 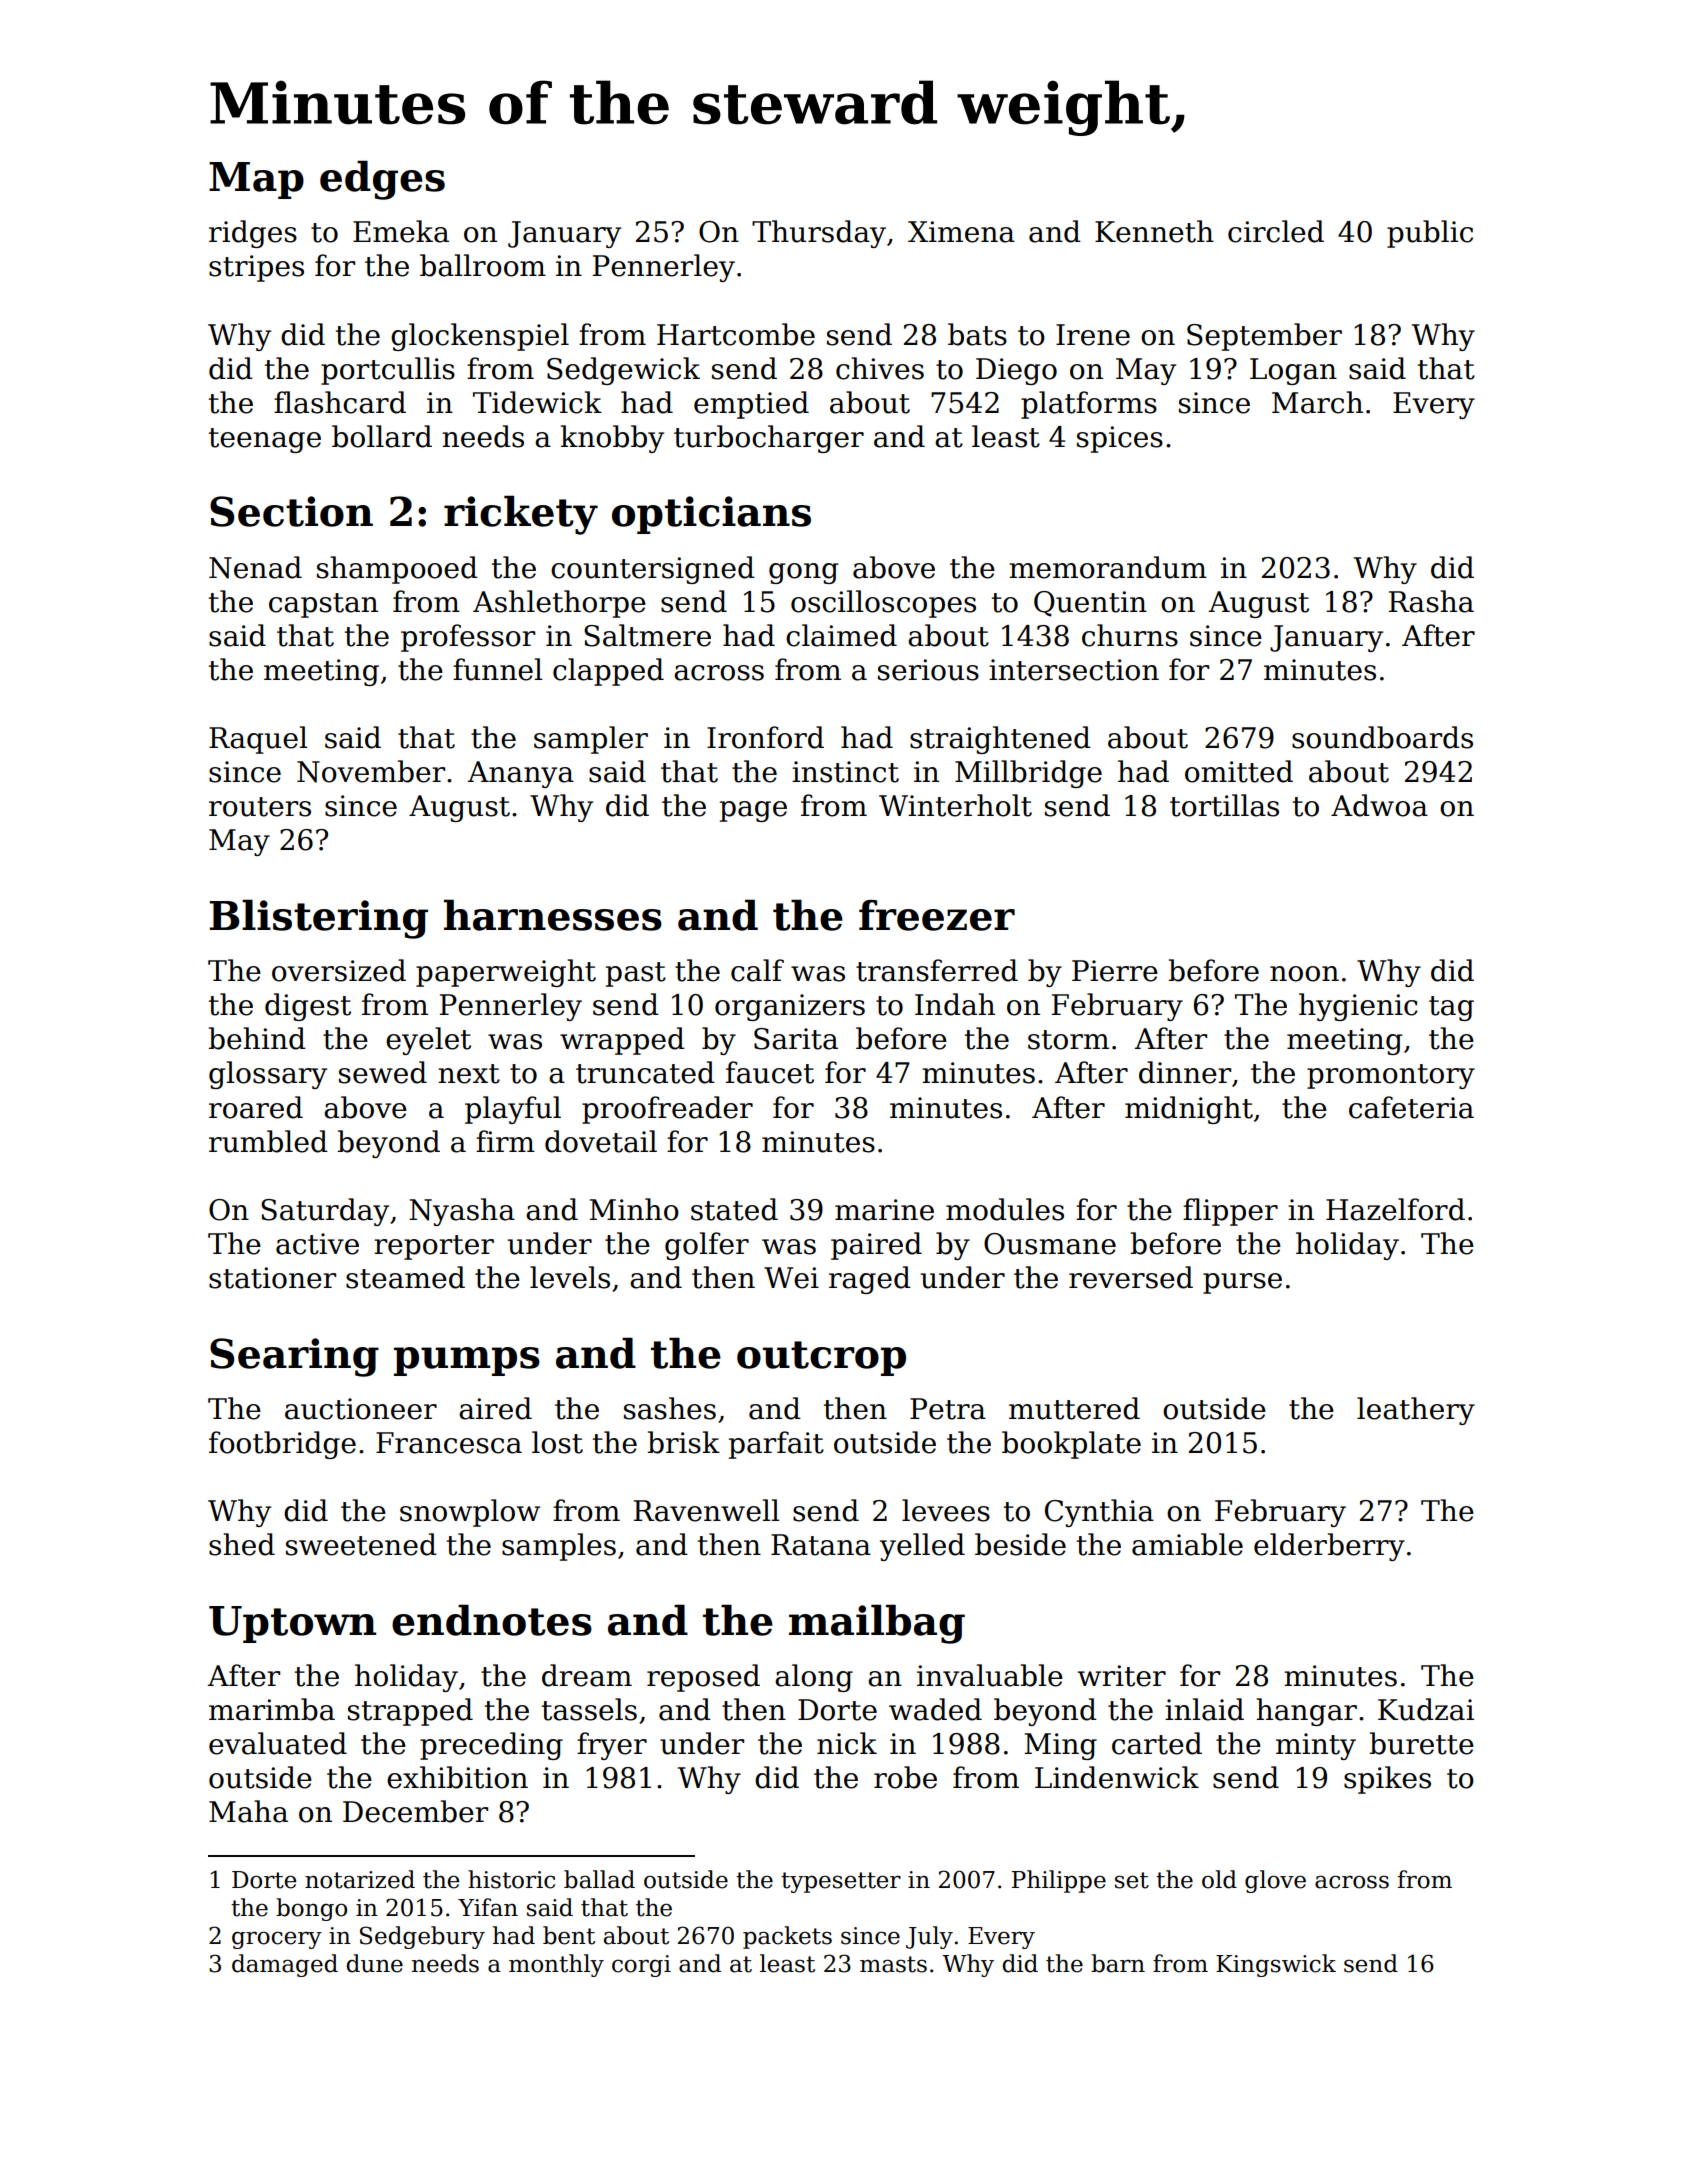 What do you see at coordinates (375, 1963) in the image?
I see `dune` at bounding box center [375, 1963].
